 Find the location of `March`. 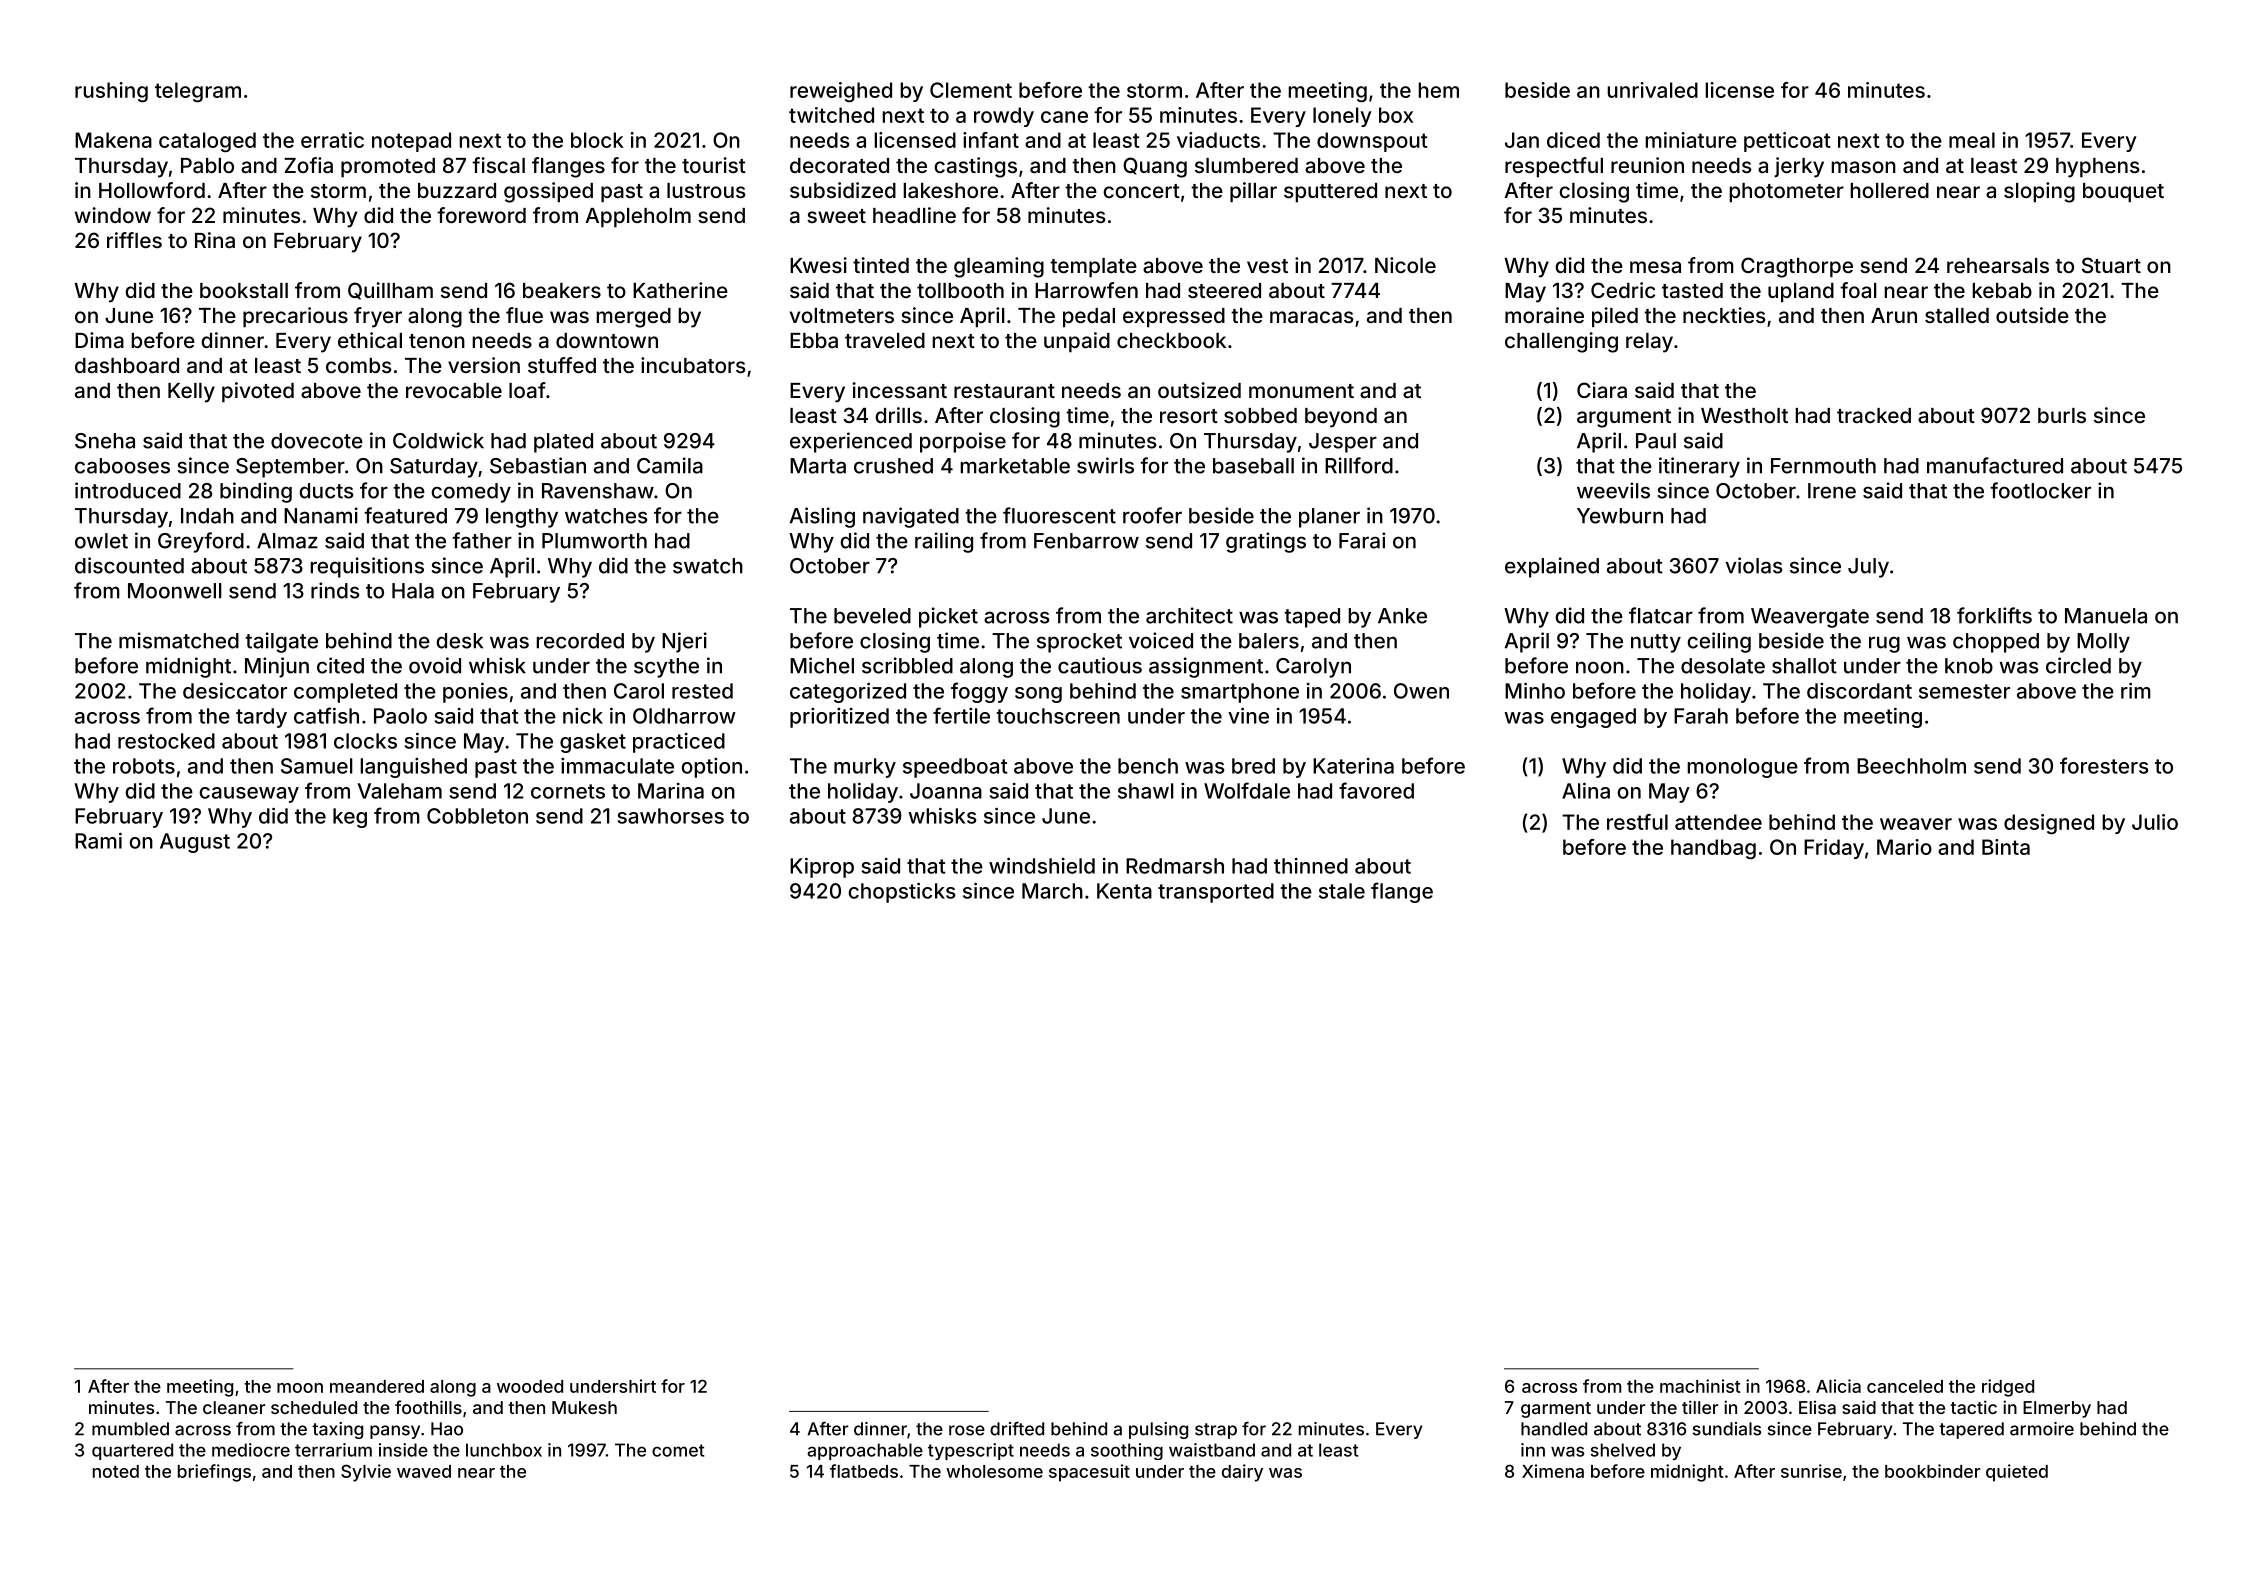

March is located at coordinates (1052, 891).
